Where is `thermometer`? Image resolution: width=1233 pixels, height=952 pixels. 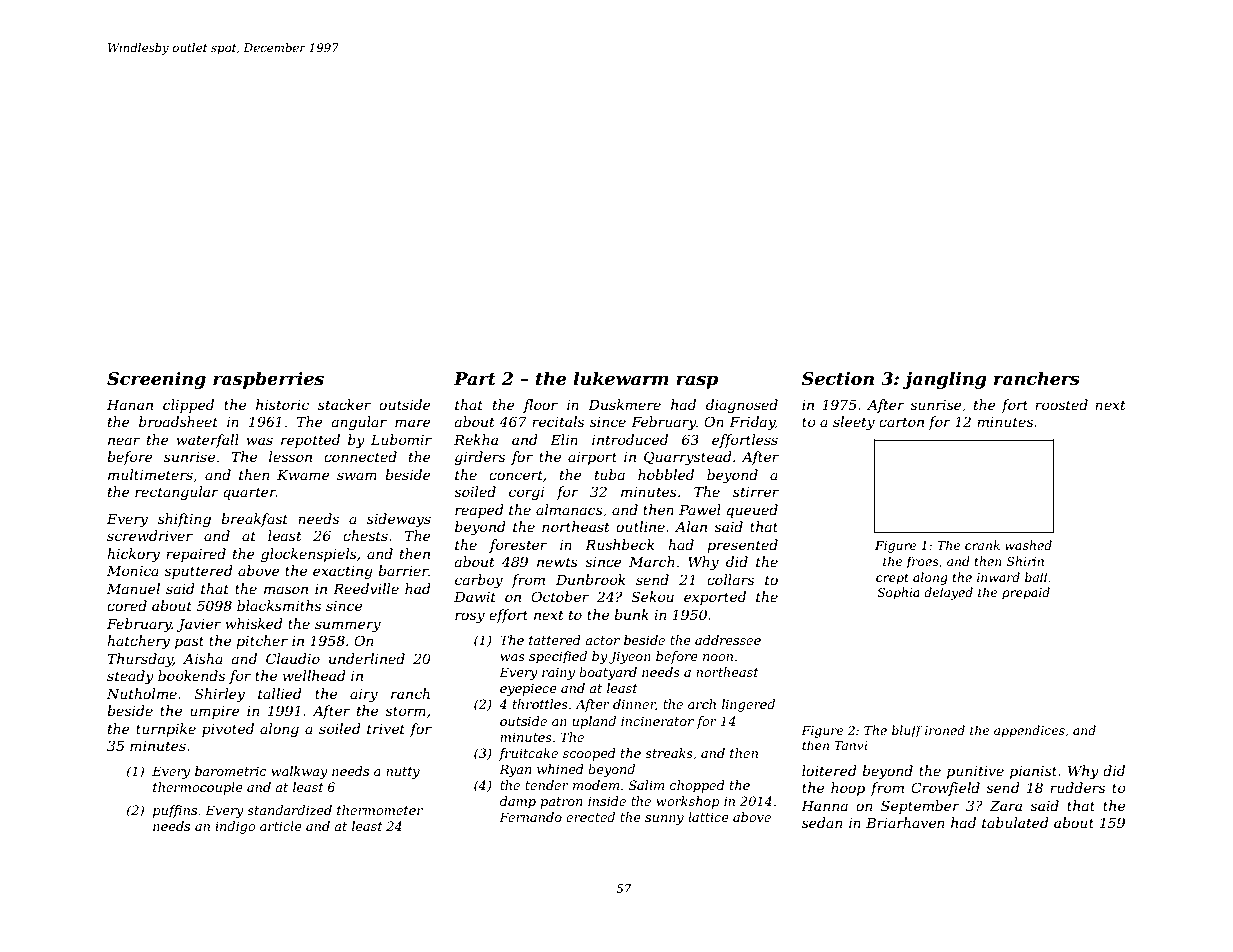
thermometer is located at coordinates (380, 810).
